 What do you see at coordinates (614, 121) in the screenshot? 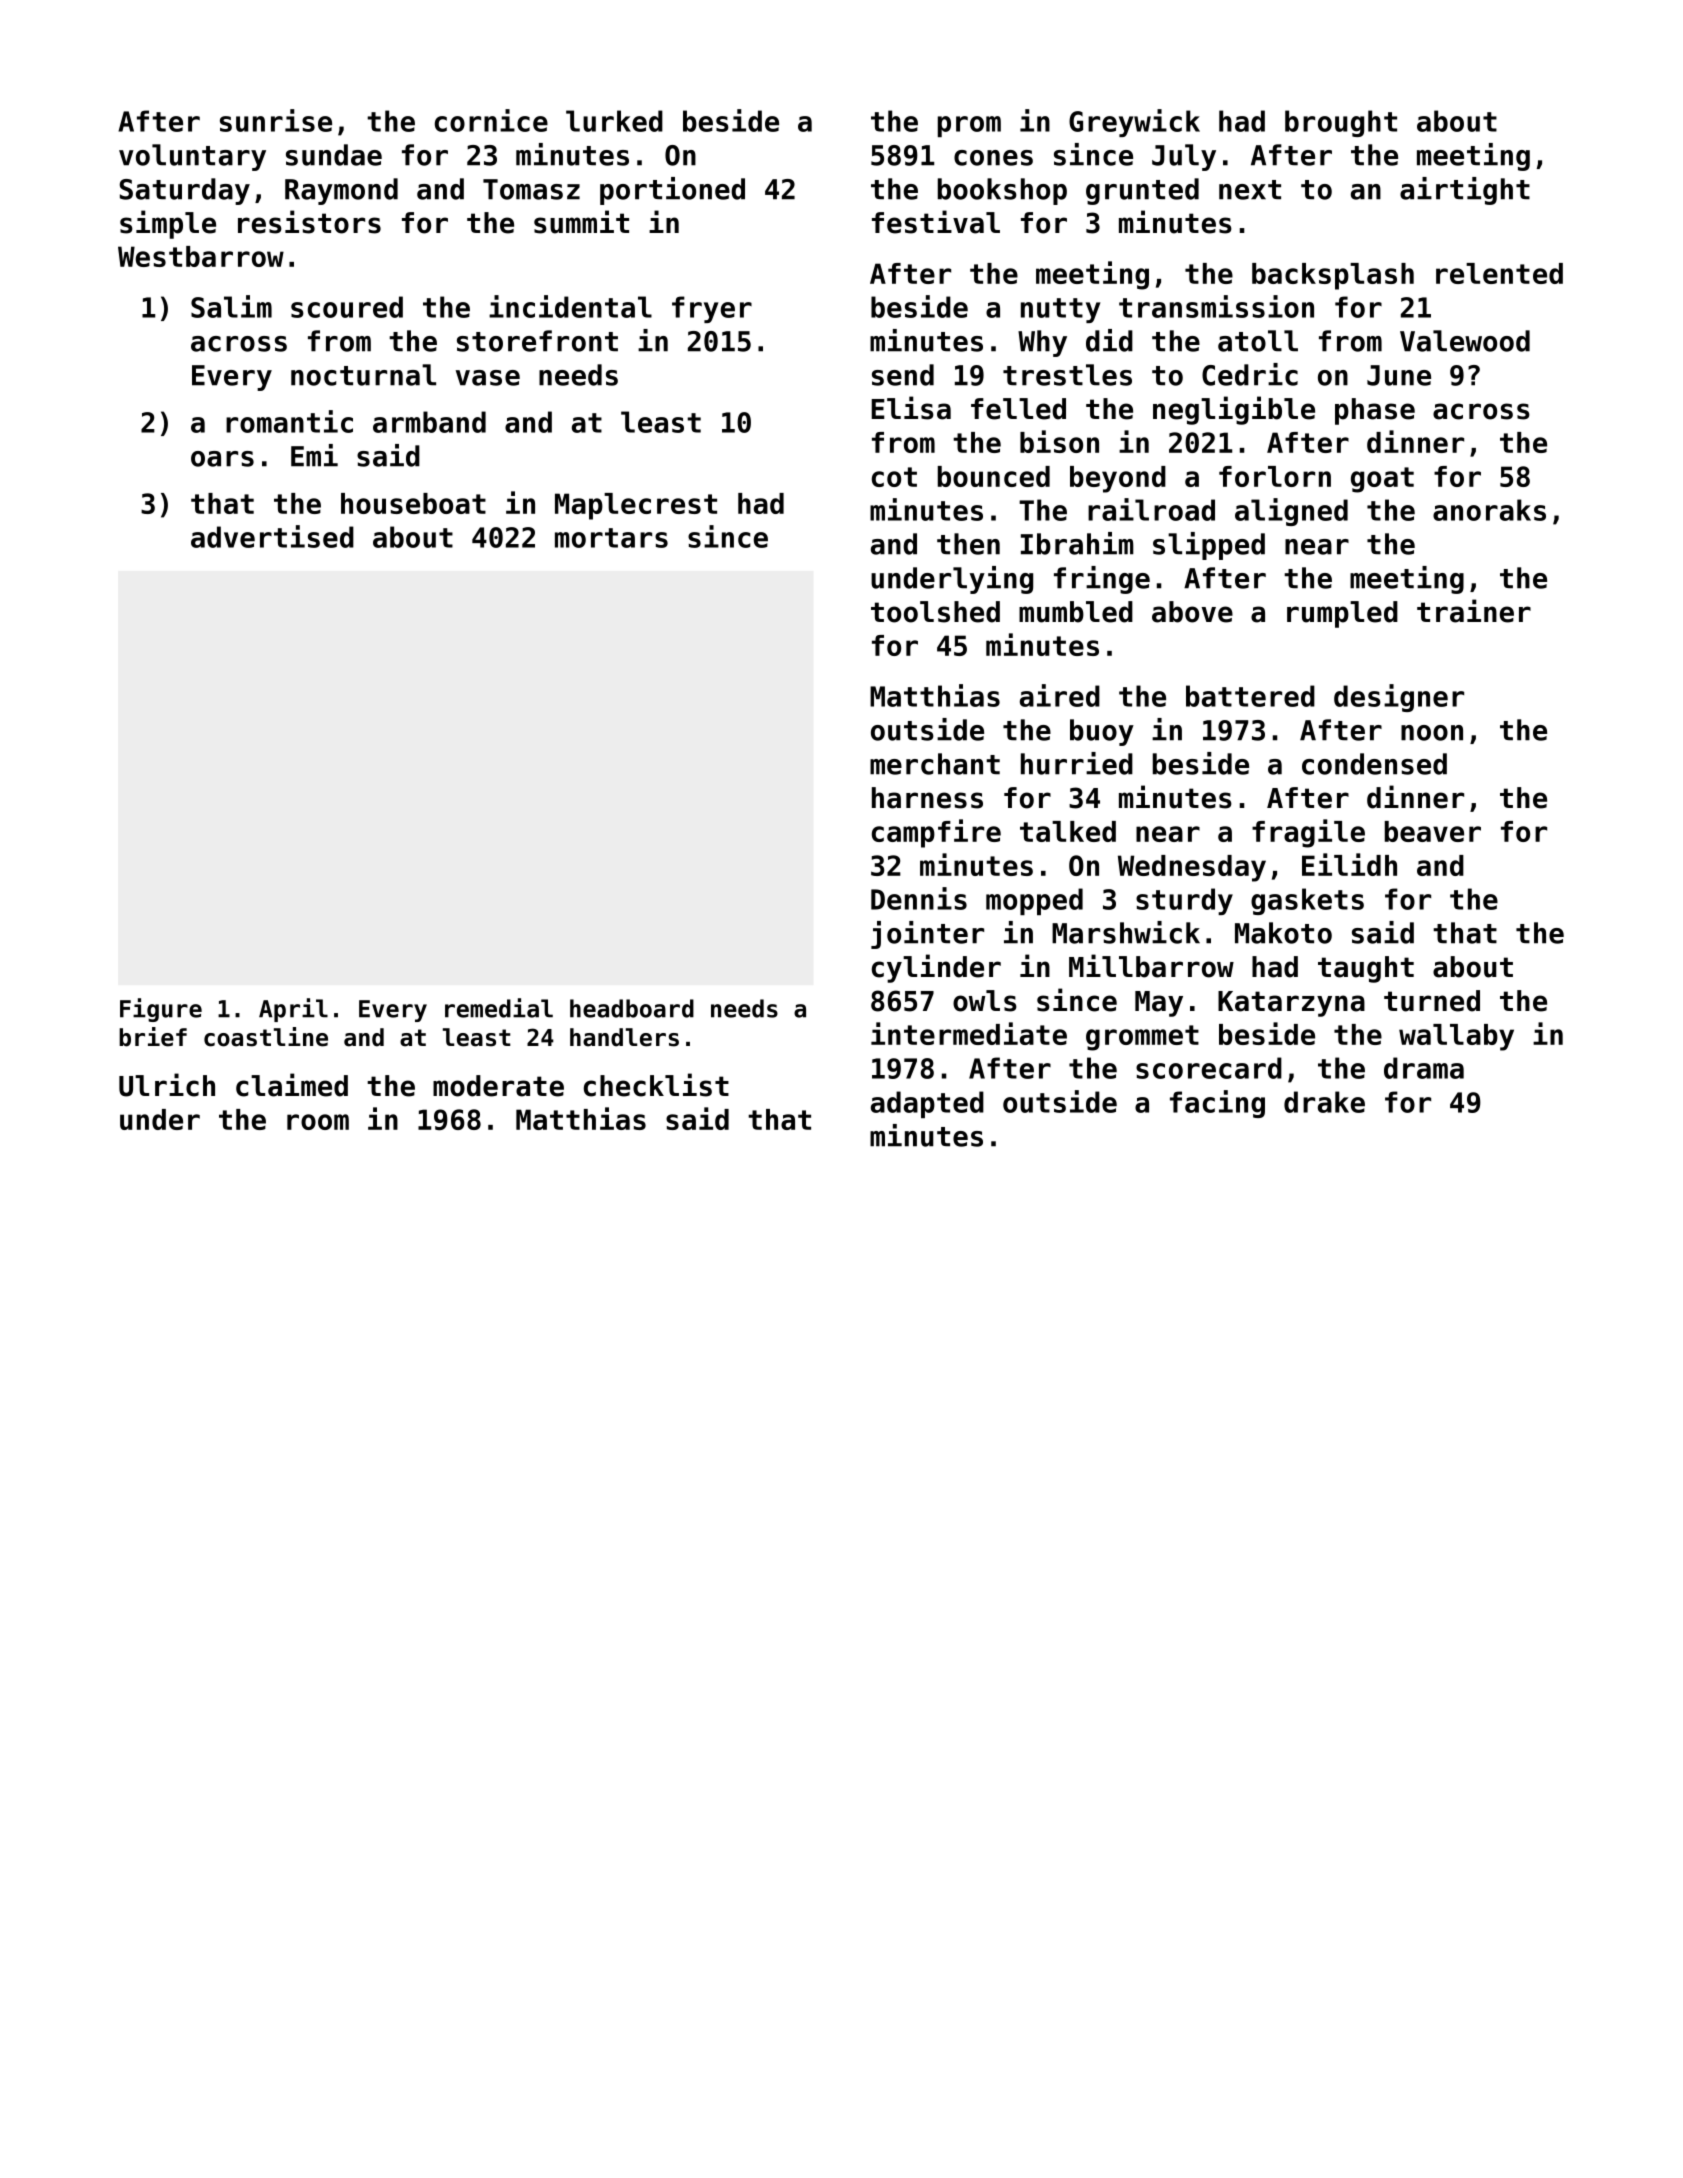
I see `lurked` at bounding box center [614, 121].
